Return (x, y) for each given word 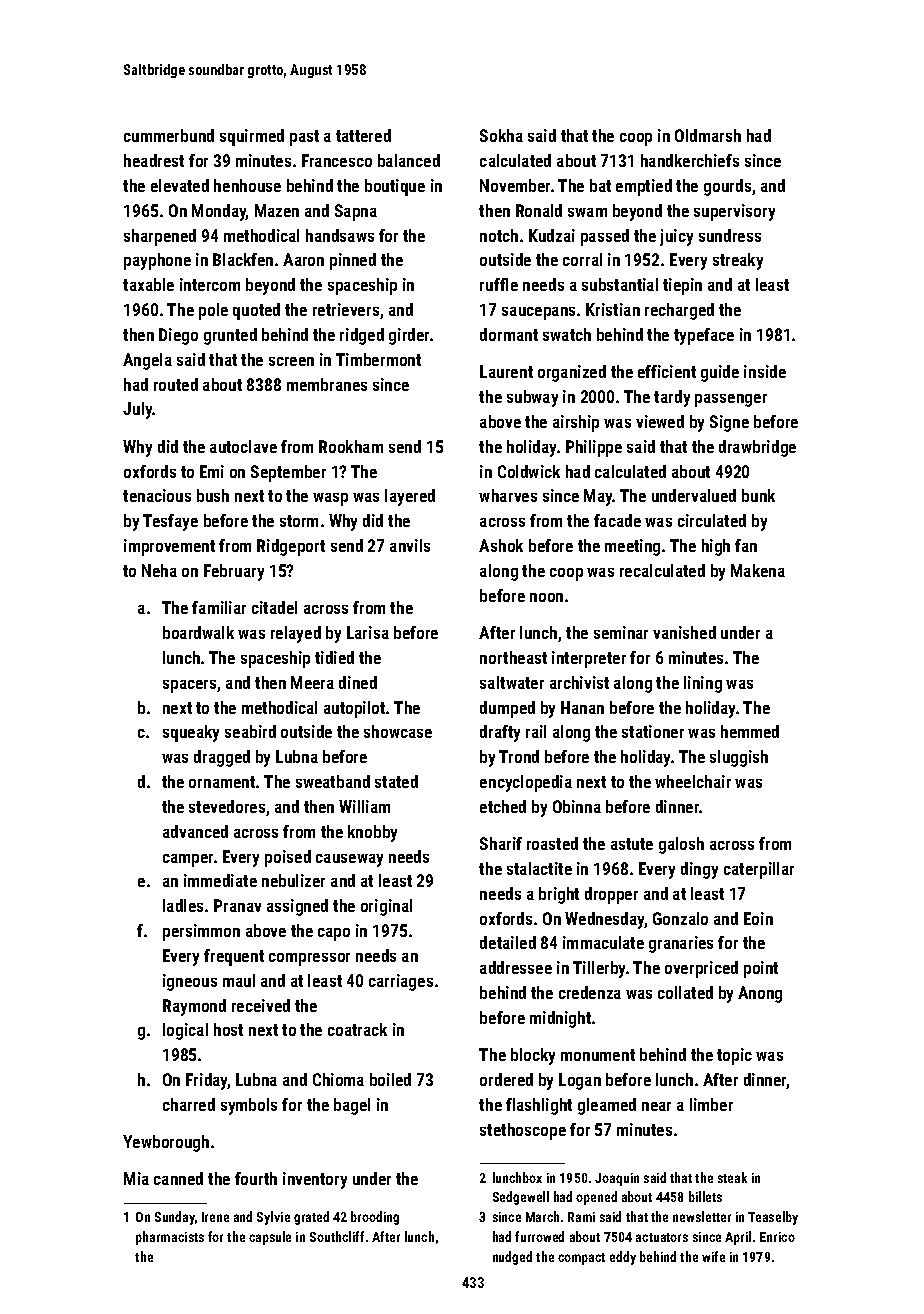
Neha (159, 570)
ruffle (499, 284)
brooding (375, 1218)
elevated (180, 185)
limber (711, 1104)
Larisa (368, 632)
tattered (363, 135)
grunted (230, 336)
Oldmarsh (708, 135)
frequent (234, 957)
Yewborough (166, 1143)
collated (685, 992)
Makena (758, 570)
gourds (727, 187)
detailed (508, 942)
